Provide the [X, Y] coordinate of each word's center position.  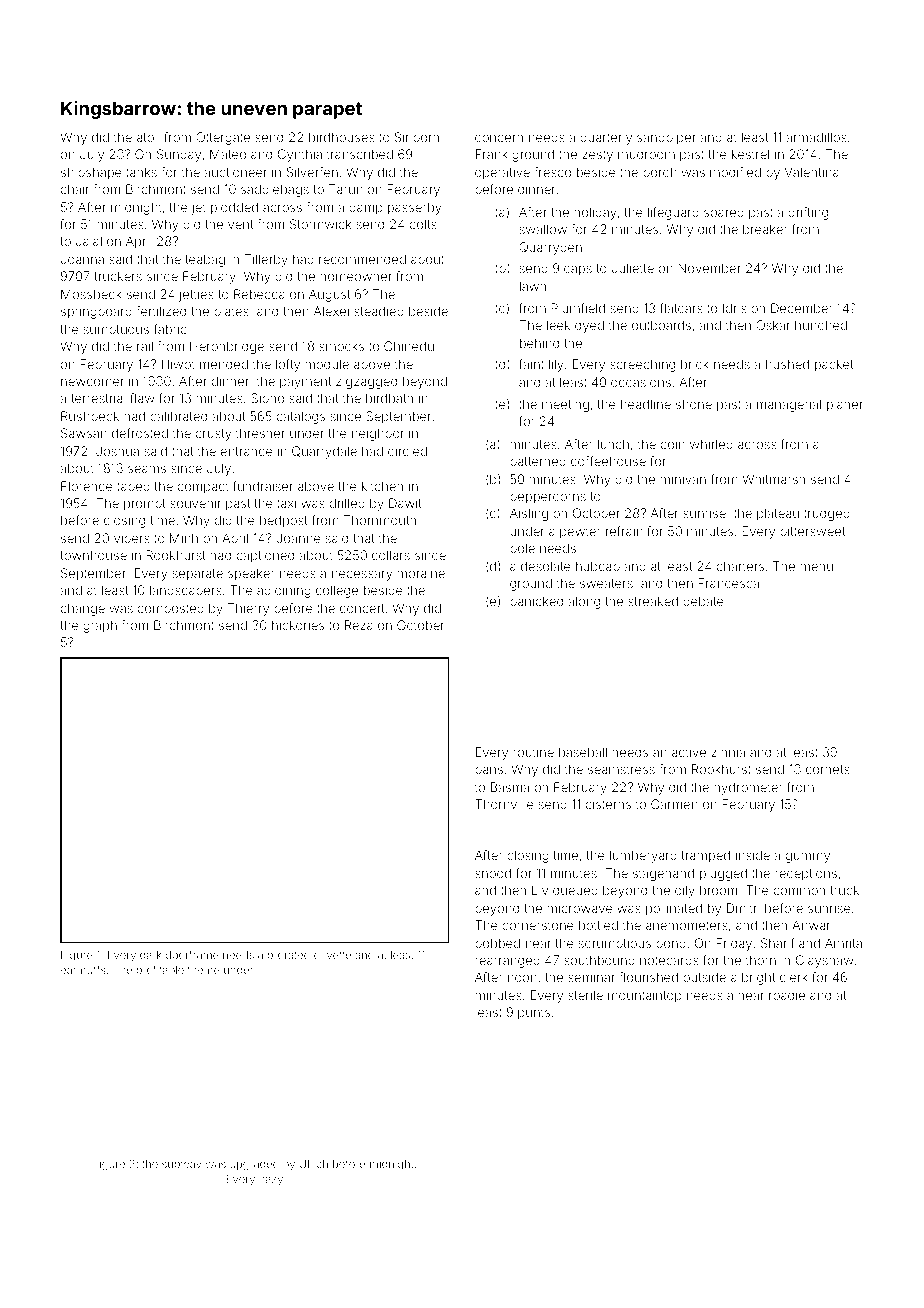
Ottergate [223, 138]
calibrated [178, 416]
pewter [580, 533]
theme [204, 970]
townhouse [93, 555]
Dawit [405, 503]
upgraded [254, 1165]
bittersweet [812, 531]
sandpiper [666, 138]
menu [816, 567]
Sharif [778, 943]
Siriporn [417, 138]
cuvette [332, 955]
